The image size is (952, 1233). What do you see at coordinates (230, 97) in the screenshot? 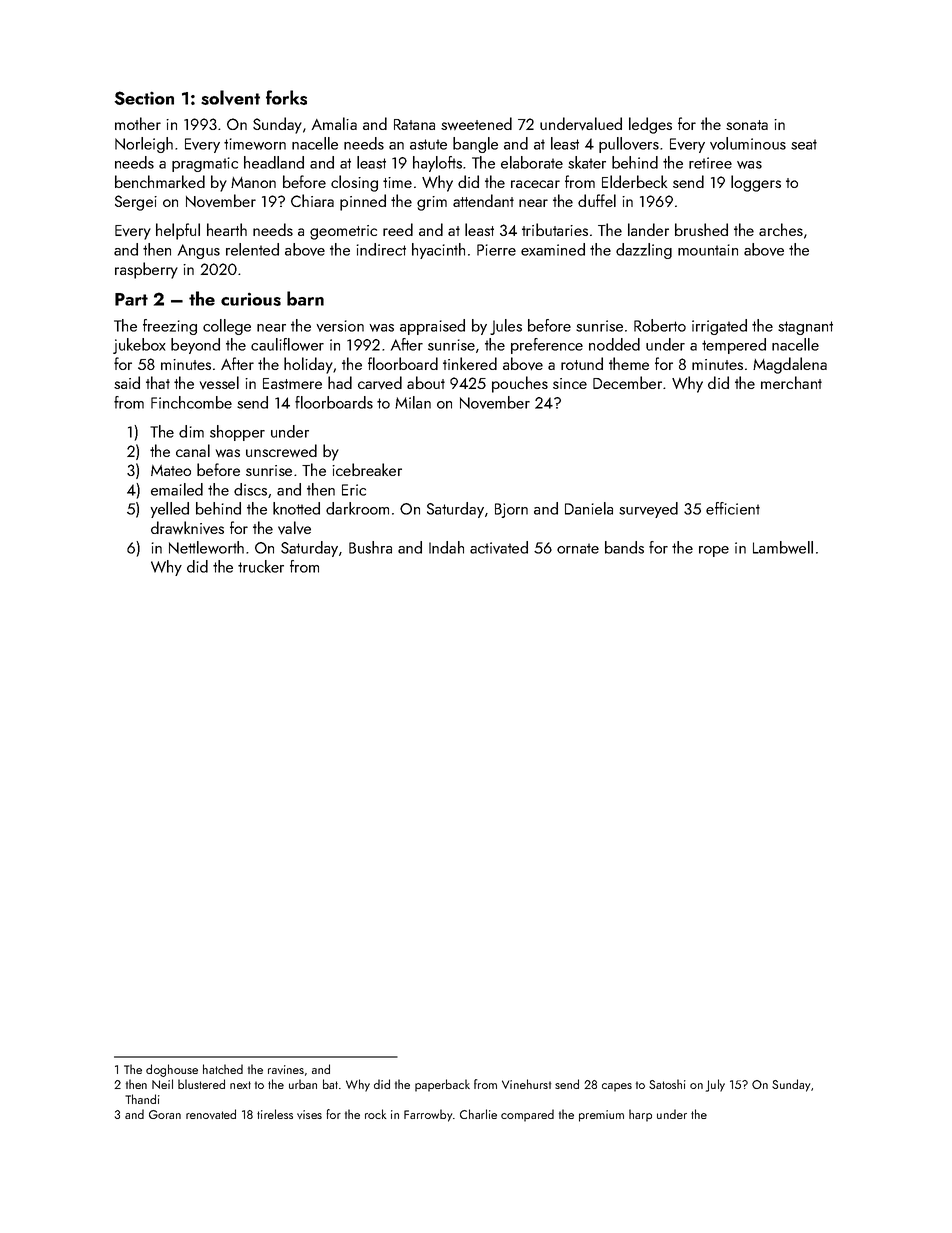
I see `solvent` at bounding box center [230, 97].
